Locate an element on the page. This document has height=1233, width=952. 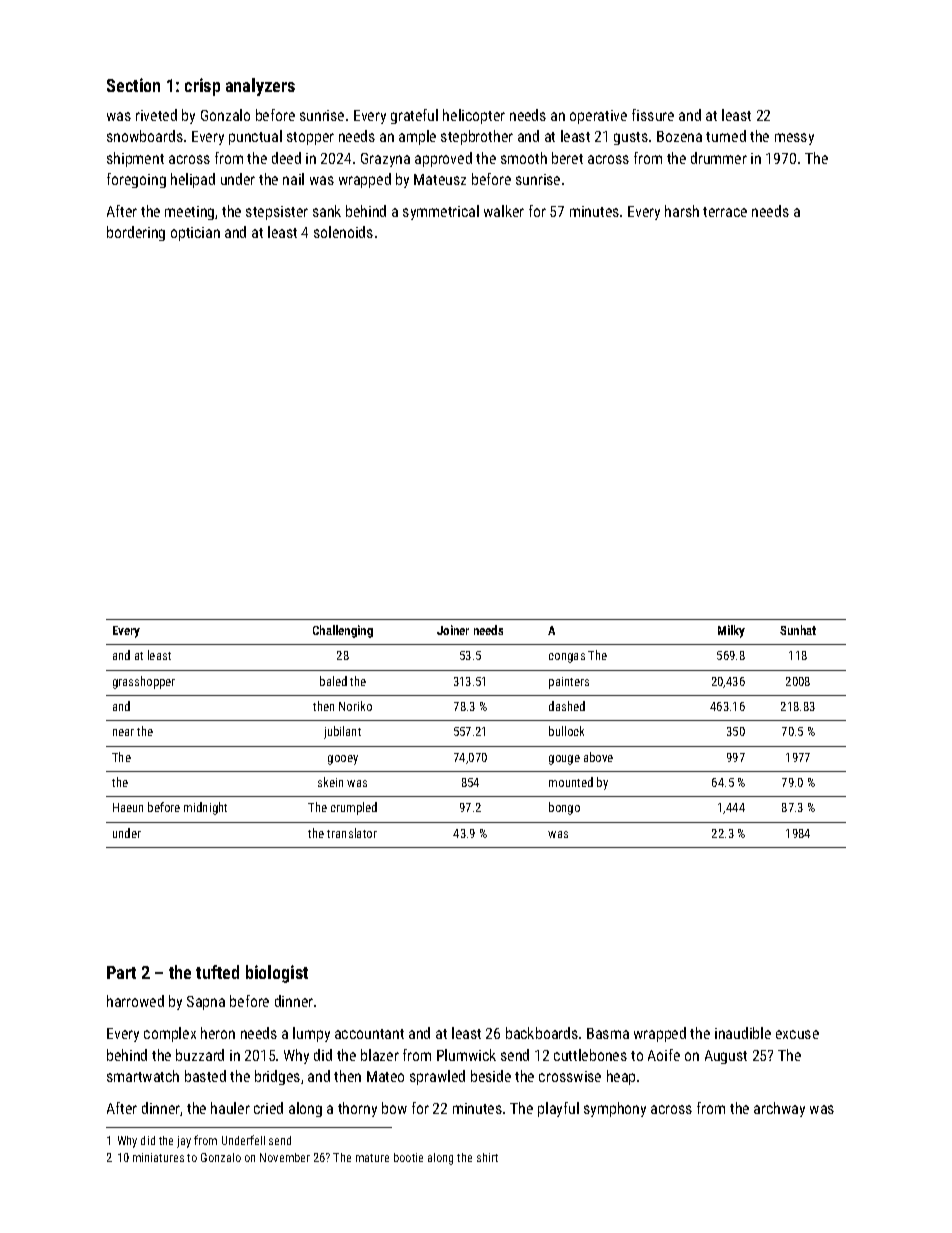
helipad is located at coordinates (193, 180).
